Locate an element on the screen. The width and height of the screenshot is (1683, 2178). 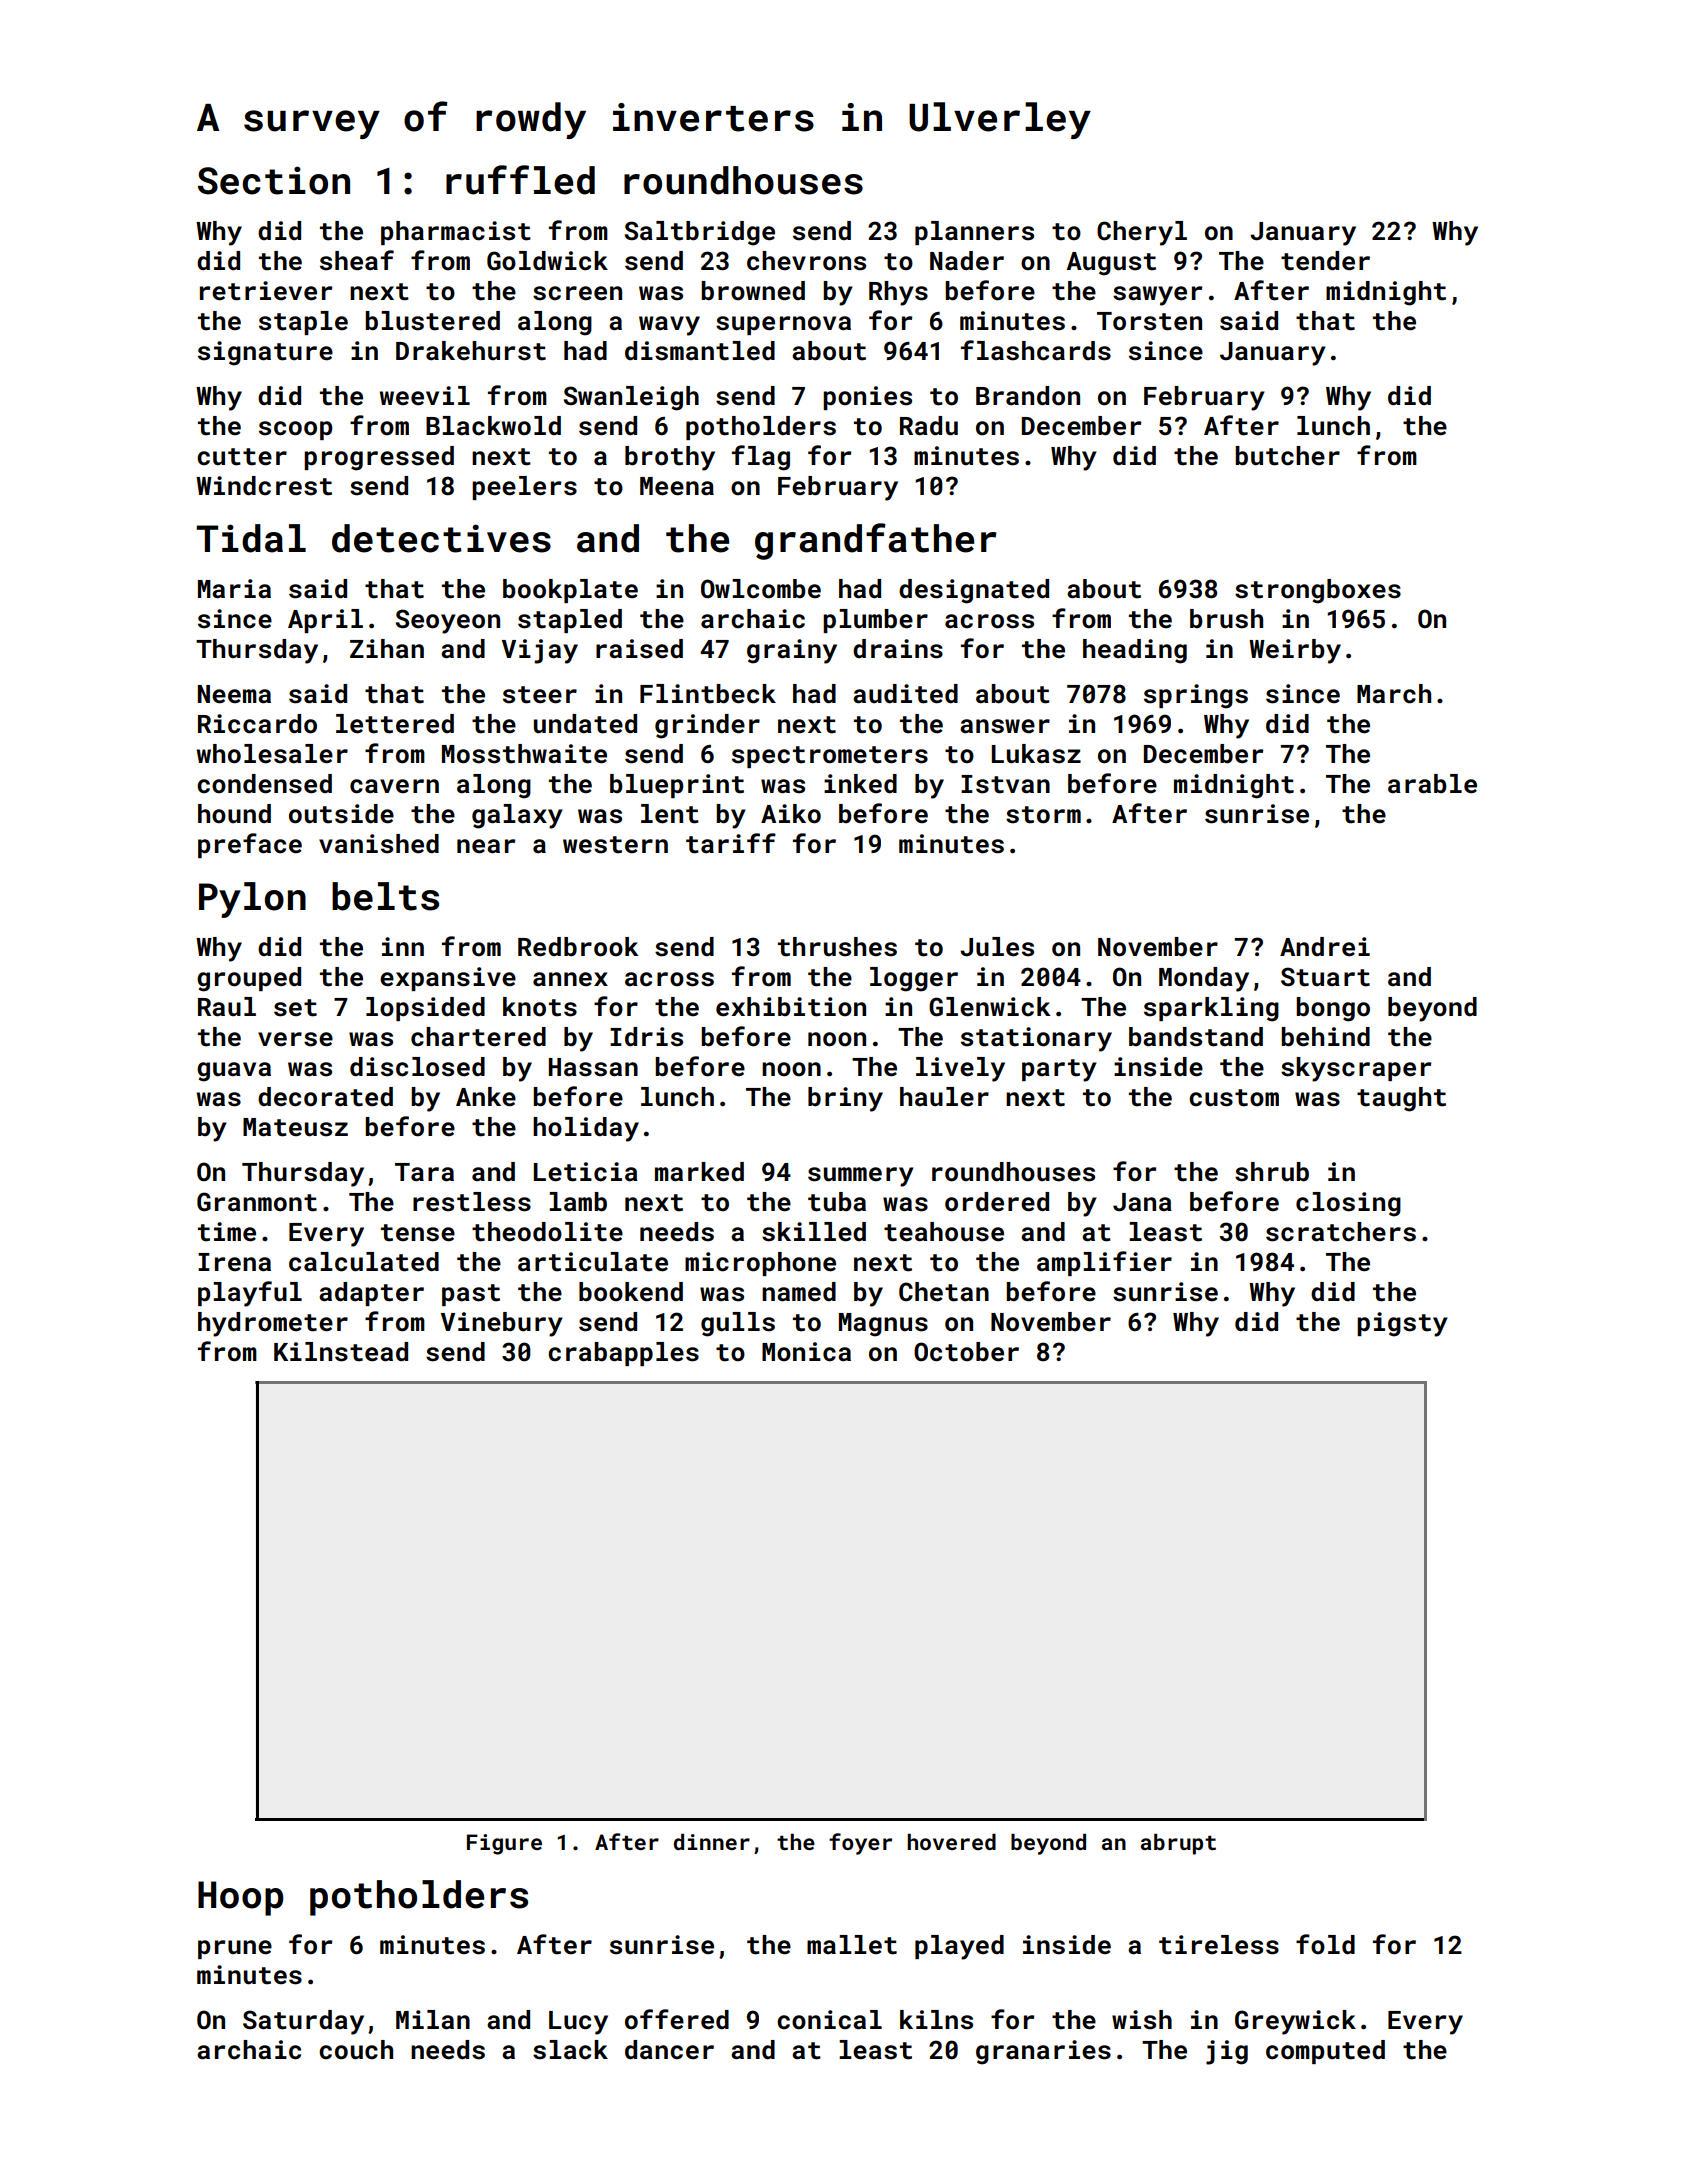
jig is located at coordinates (1227, 2052).
